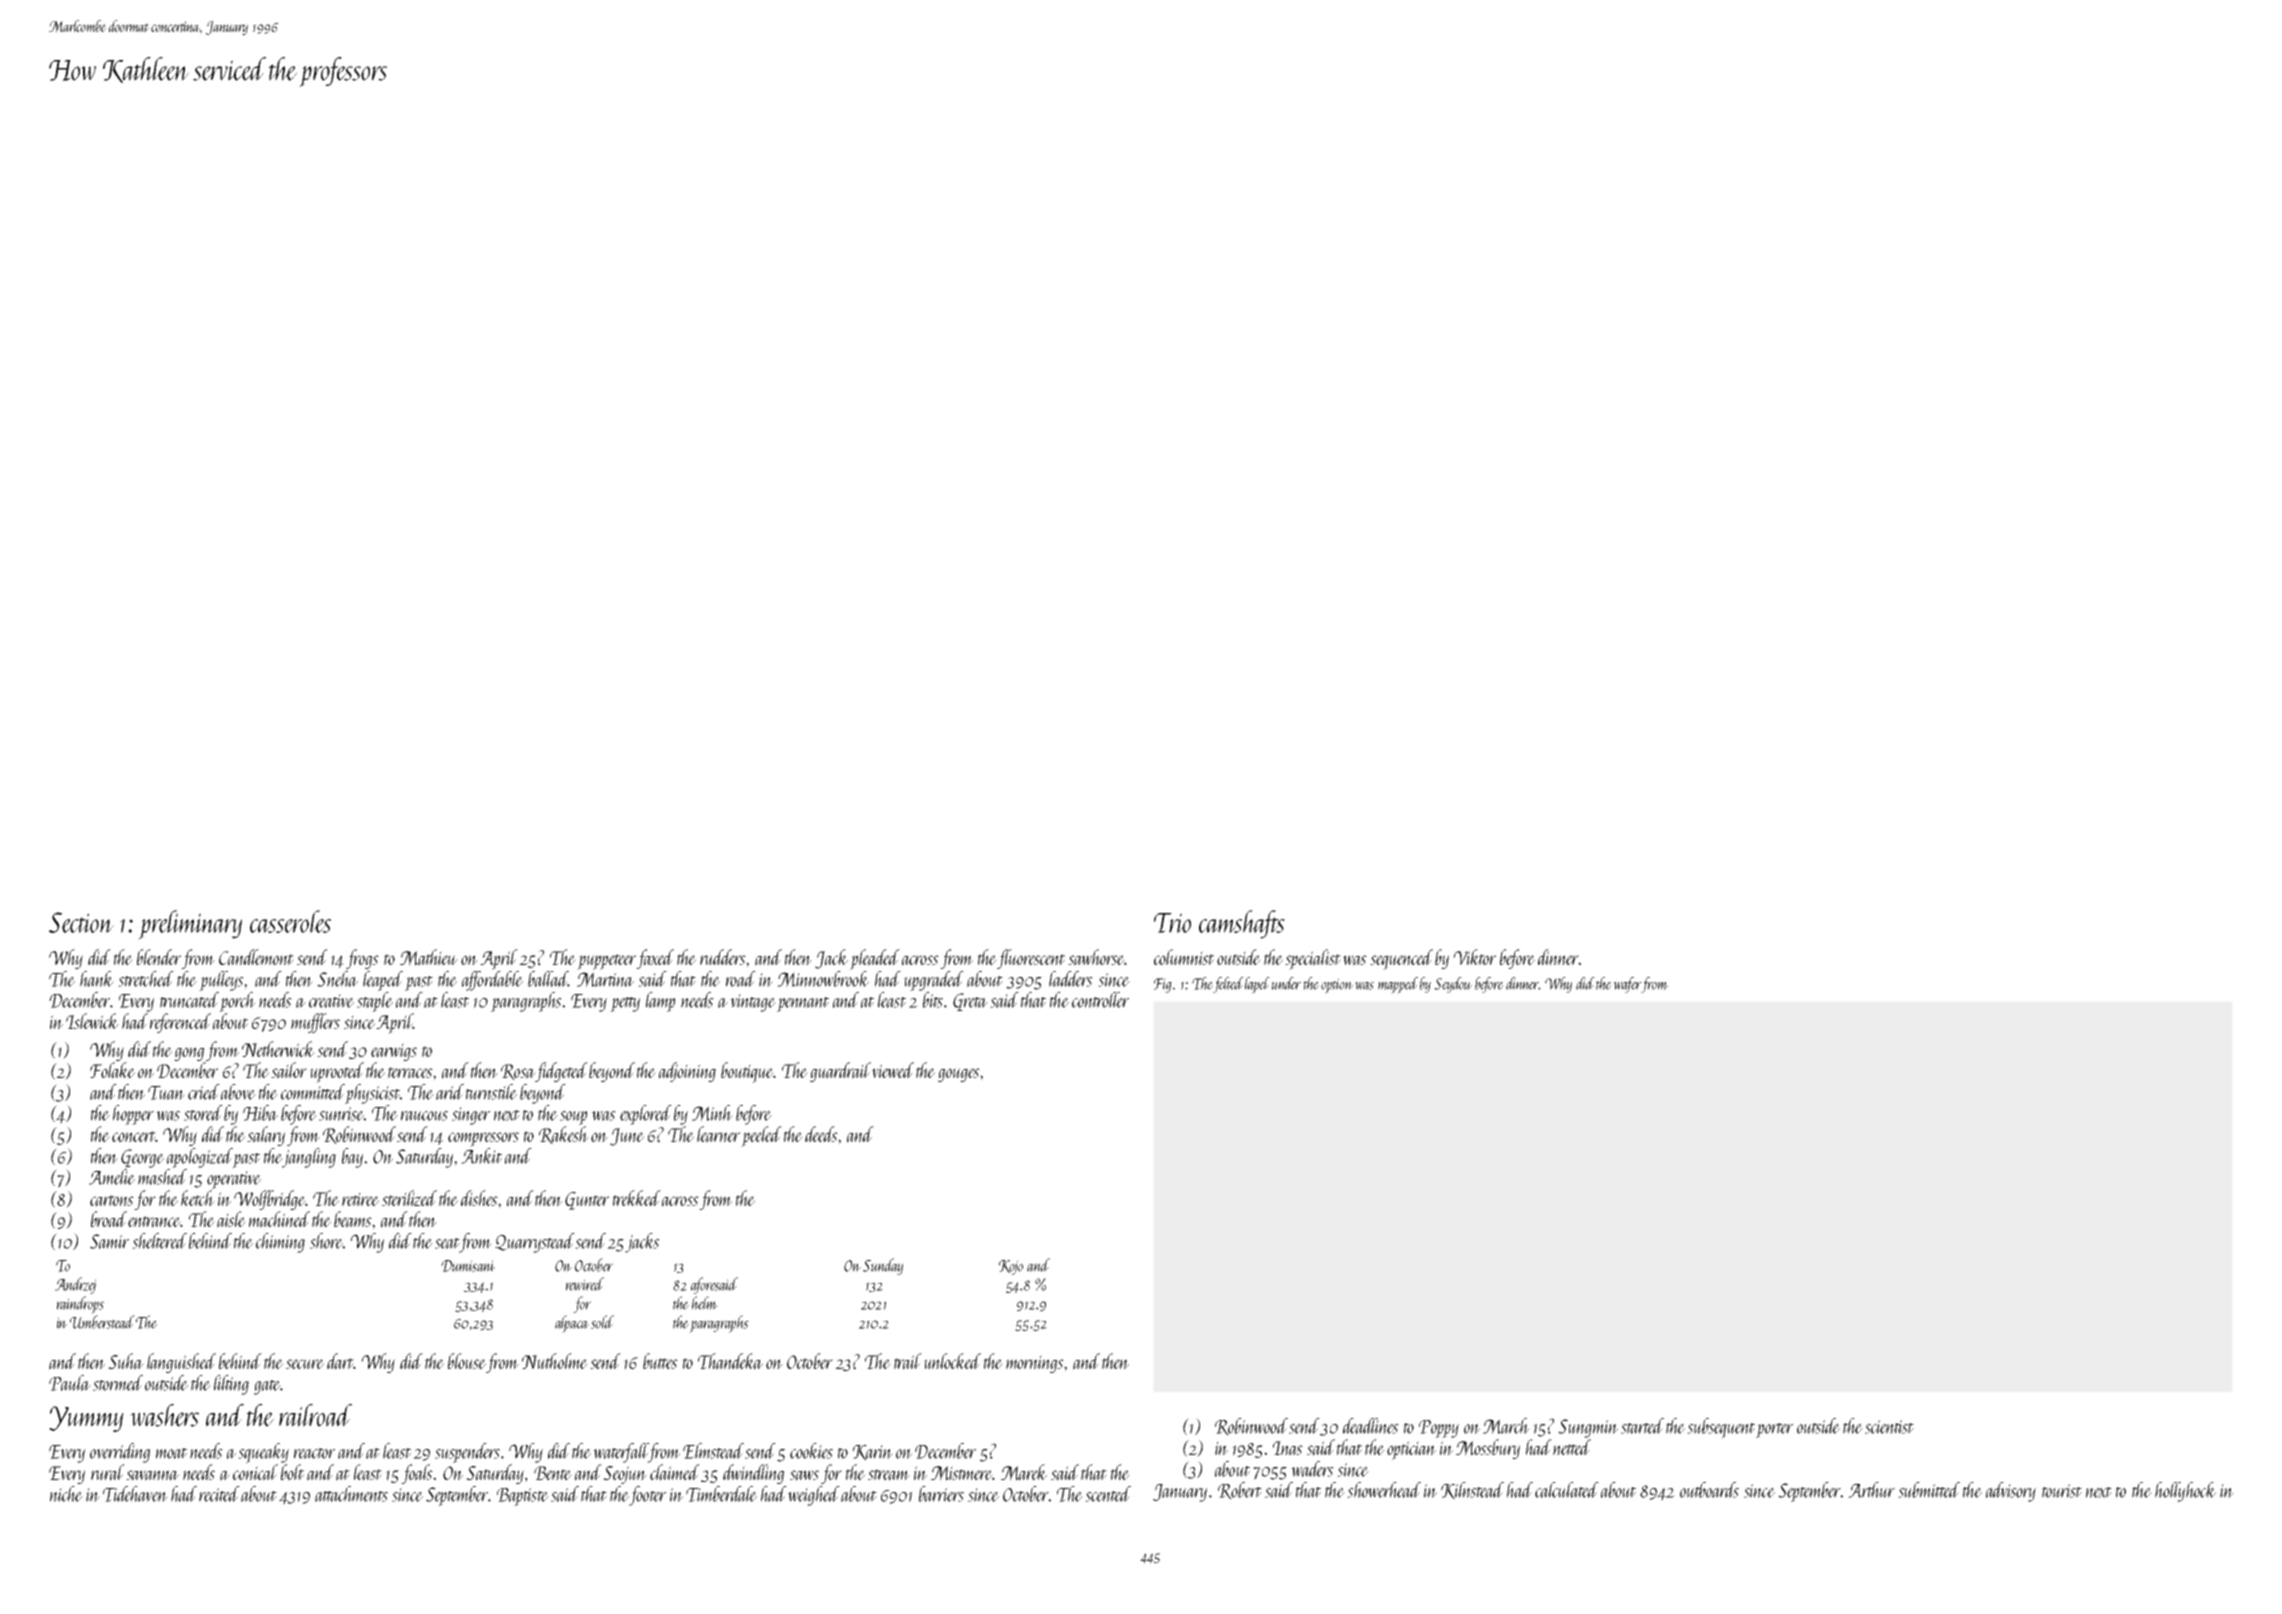  Describe the element at coordinates (821, 1134) in the screenshot. I see `deeds` at that location.
